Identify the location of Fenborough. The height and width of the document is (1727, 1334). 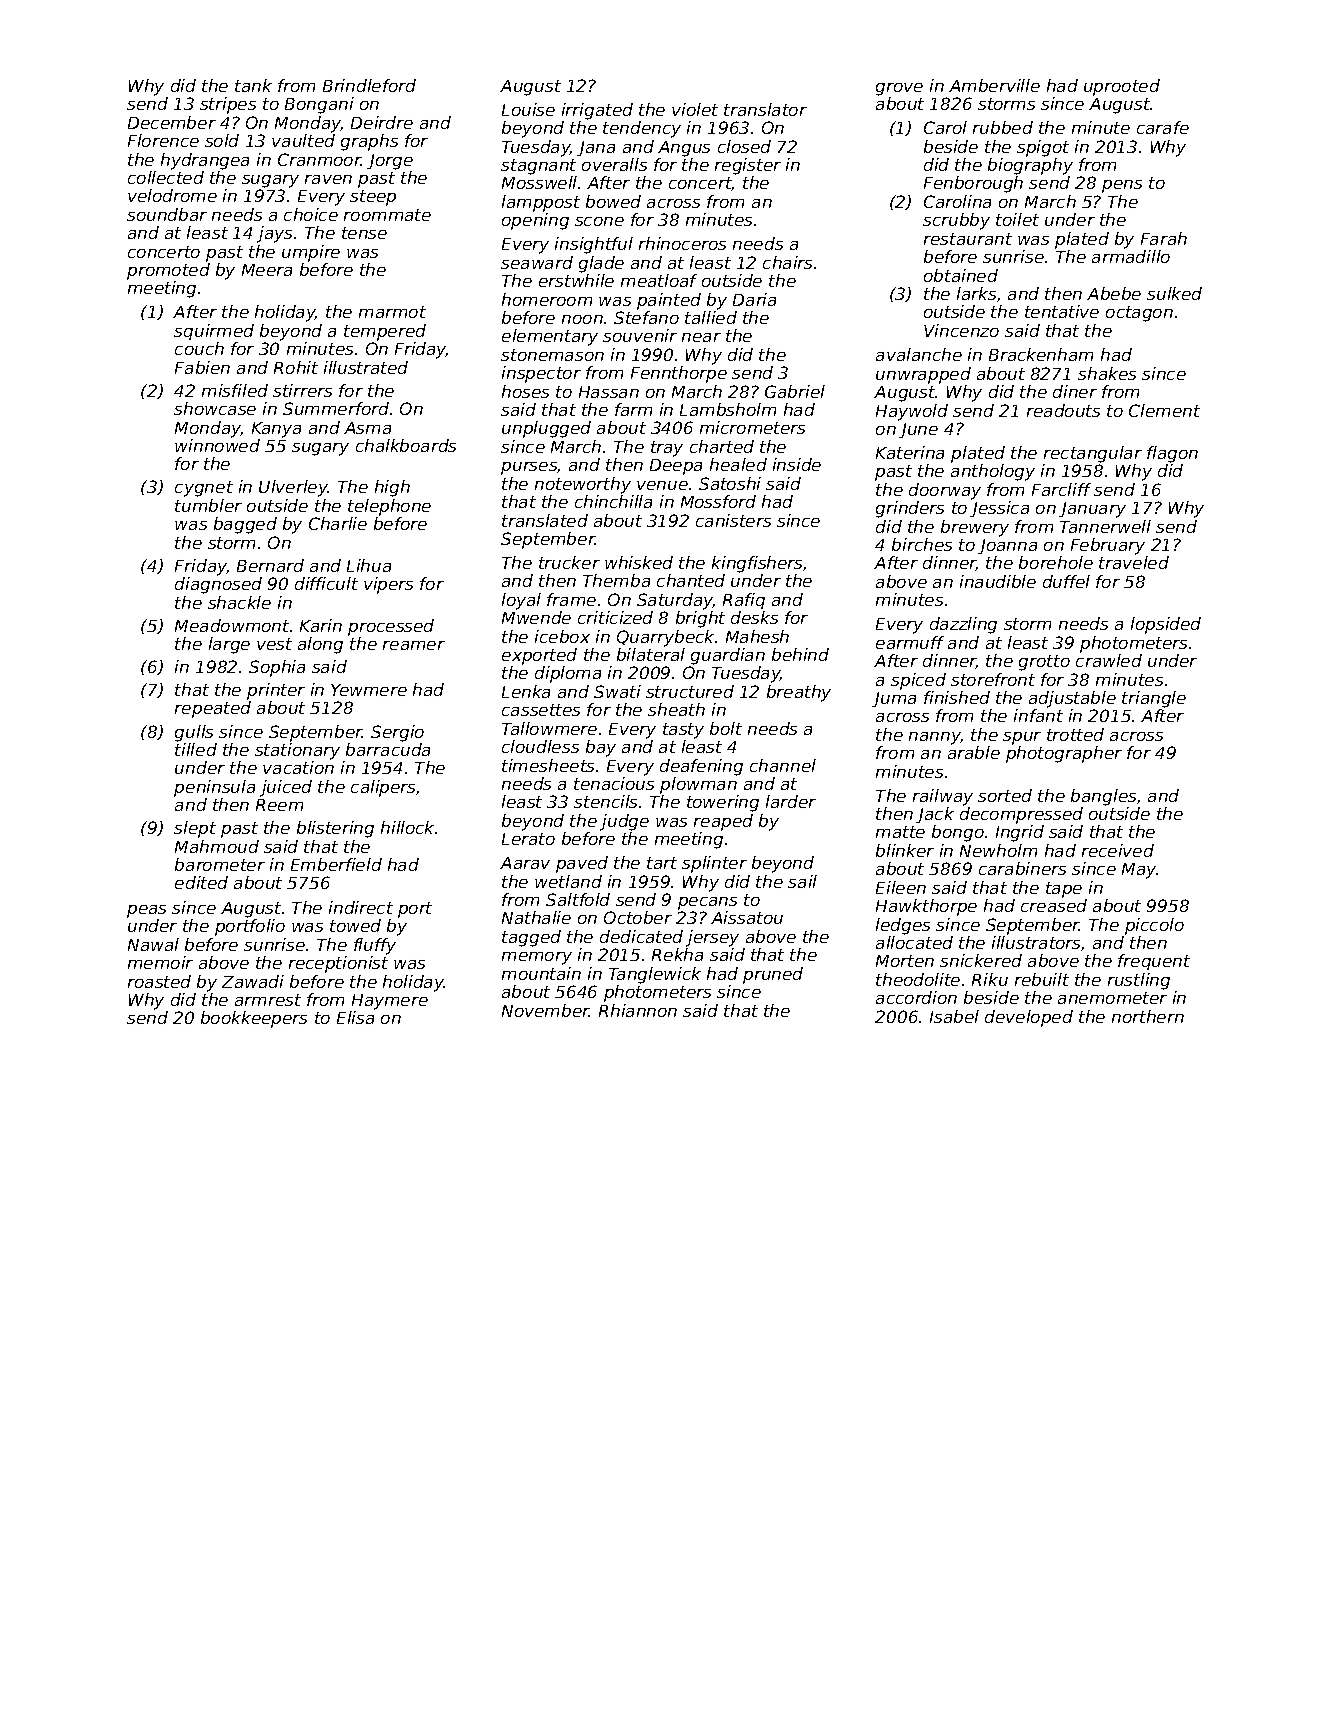
(973, 184).
